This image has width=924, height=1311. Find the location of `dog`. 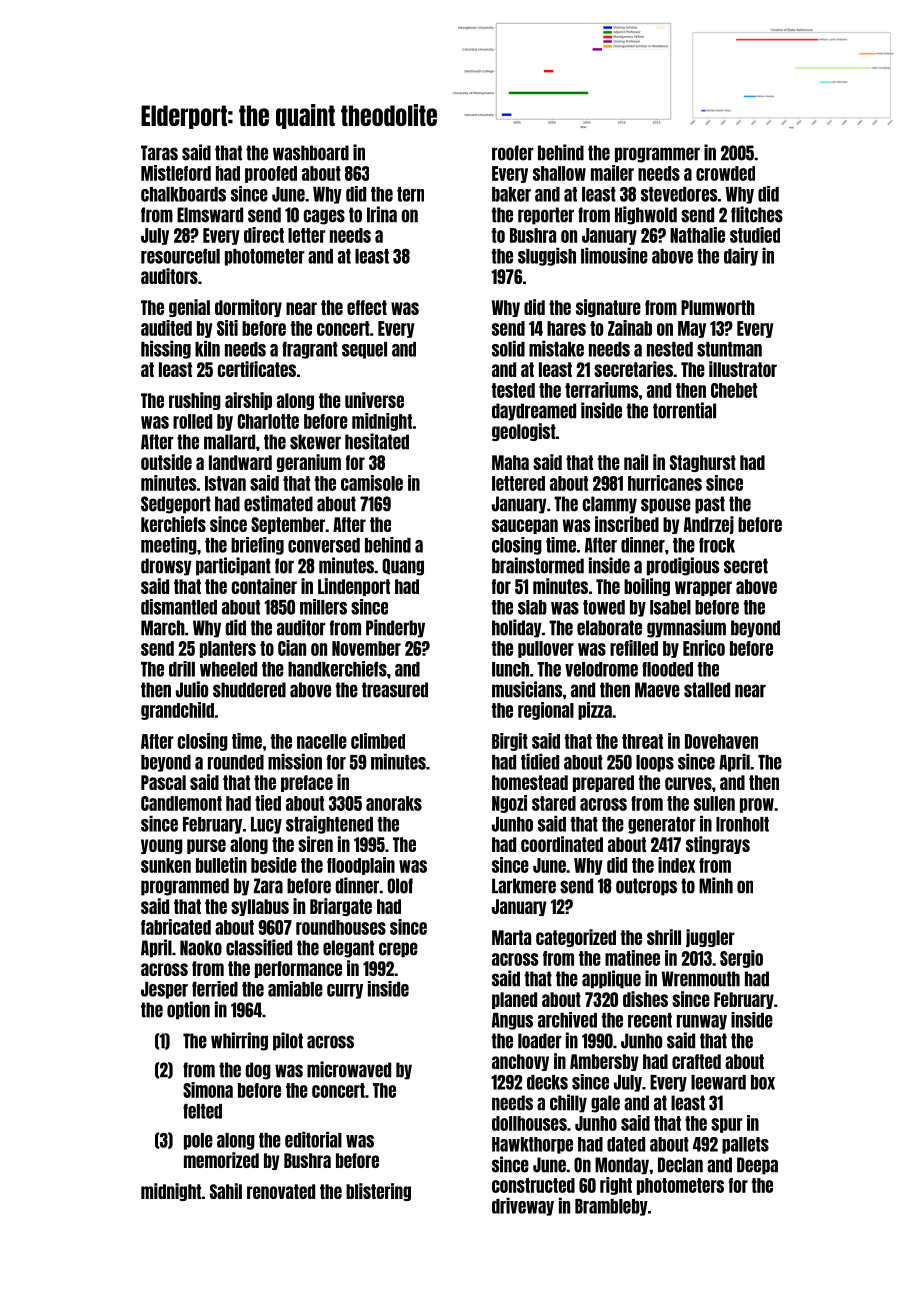

dog is located at coordinates (258, 1071).
